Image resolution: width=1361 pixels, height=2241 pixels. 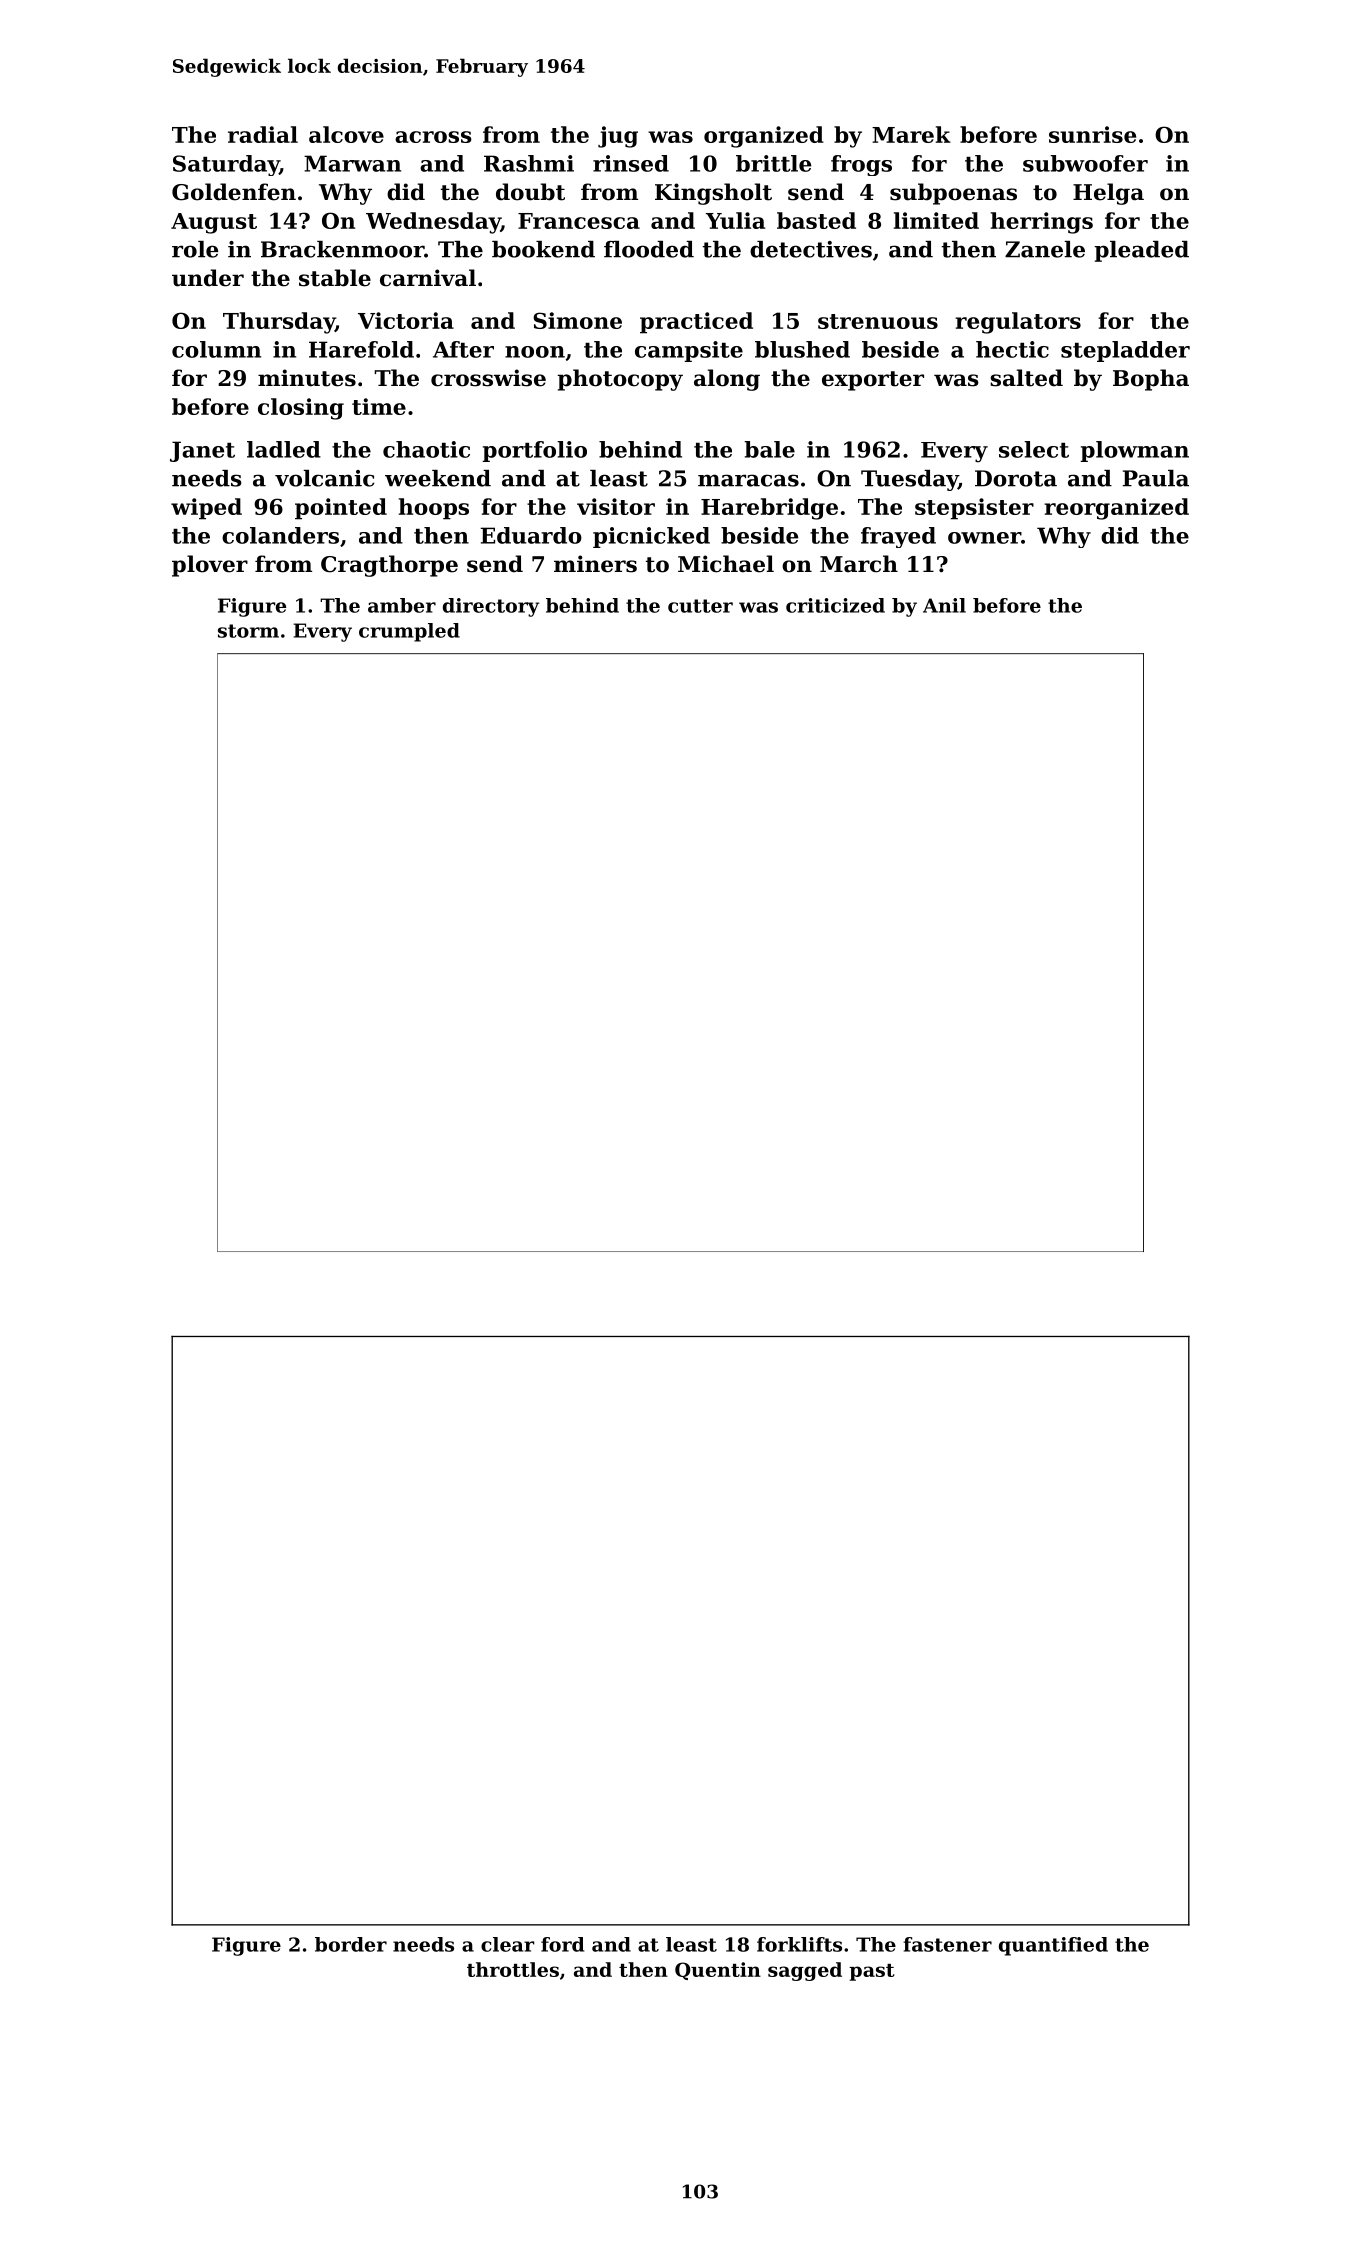 What do you see at coordinates (248, 631) in the screenshot?
I see `storm` at bounding box center [248, 631].
